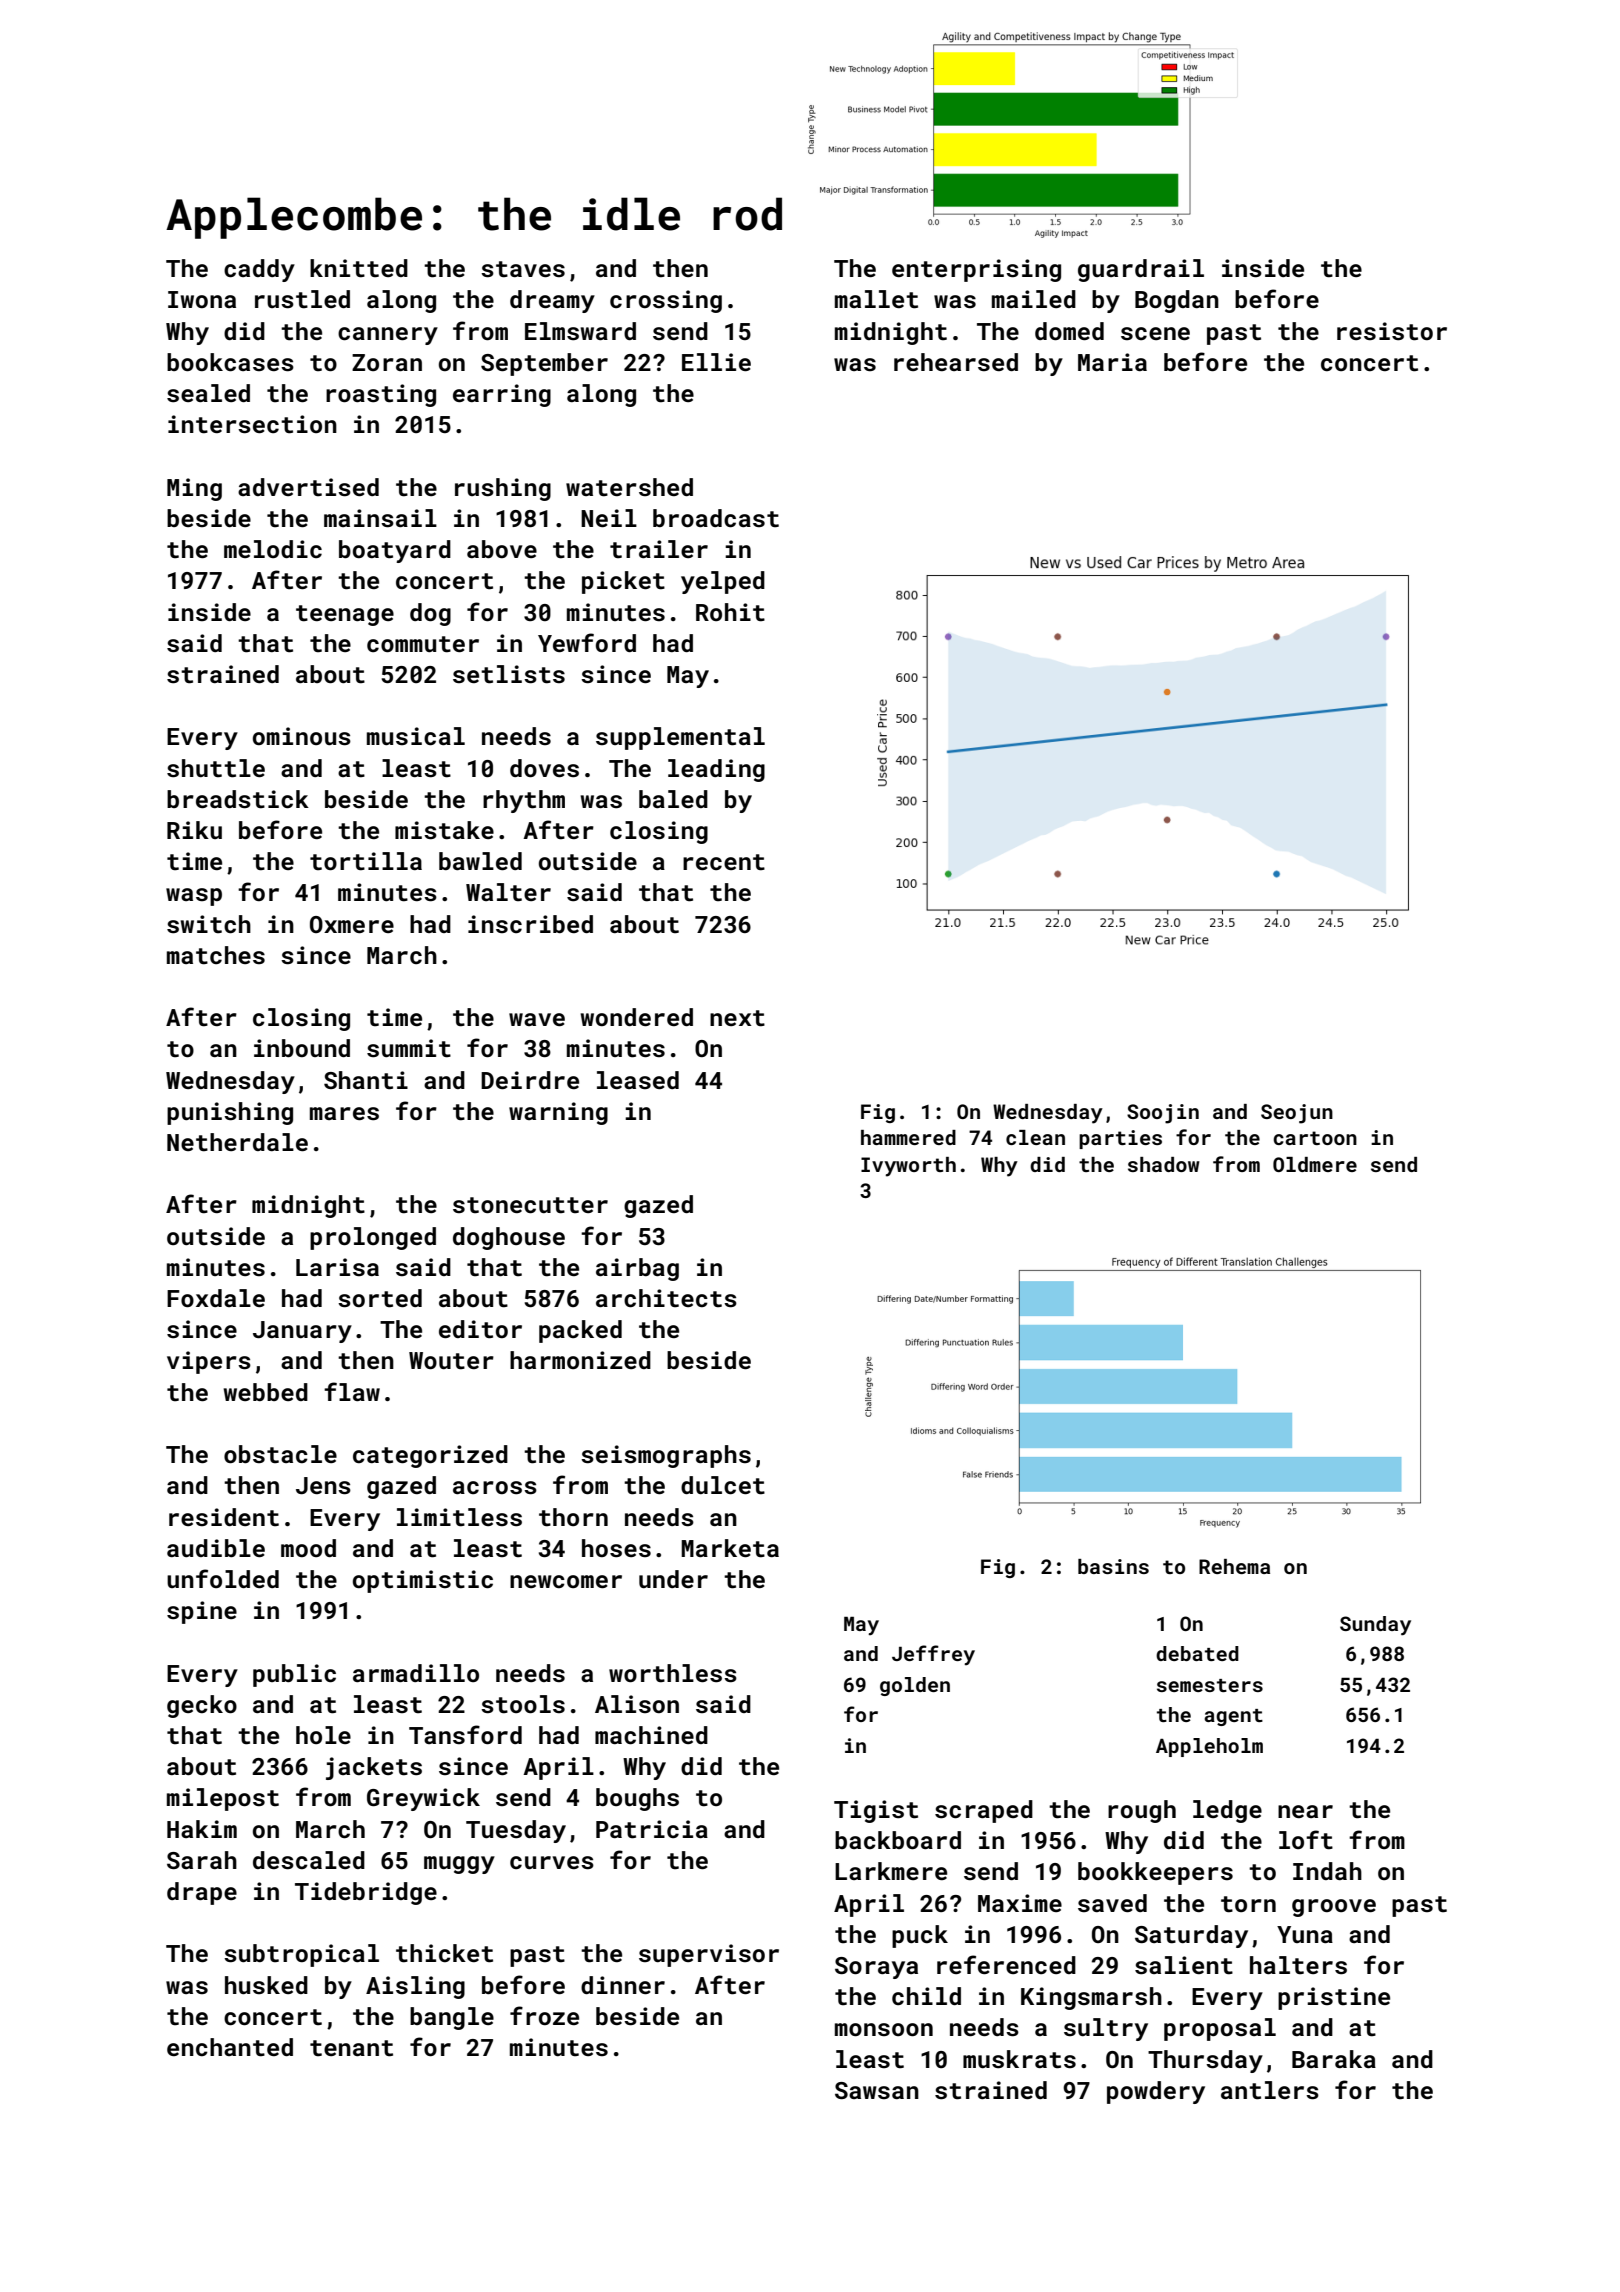 The image size is (1620, 2292). What do you see at coordinates (202, 299) in the image?
I see `Iwona` at bounding box center [202, 299].
